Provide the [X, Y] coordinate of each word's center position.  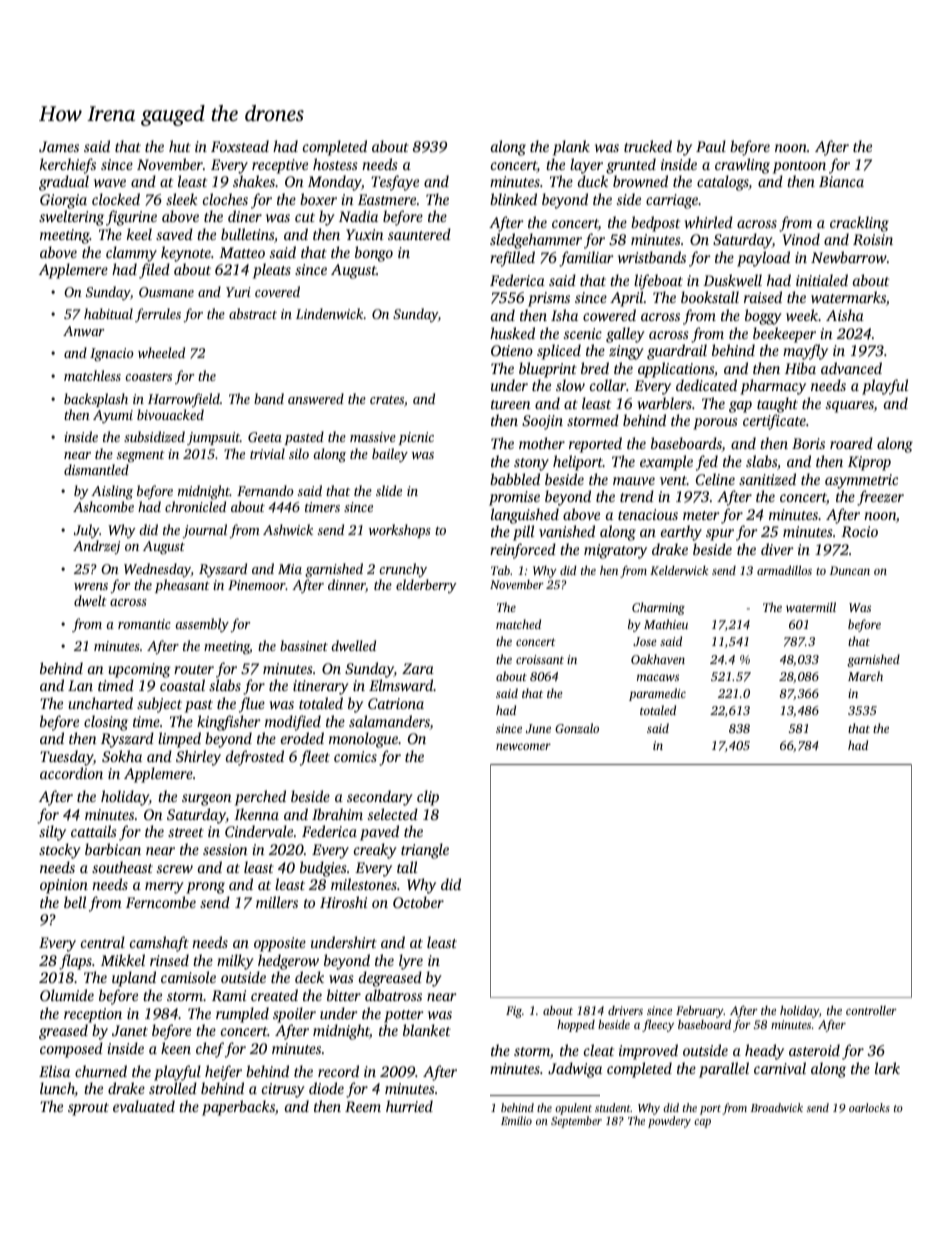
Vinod [801, 239]
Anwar [83, 331]
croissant [540, 659]
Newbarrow [849, 257]
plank [571, 148]
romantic [144, 624]
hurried [409, 1106]
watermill [811, 607]
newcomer [523, 746]
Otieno [512, 350]
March [865, 676]
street [186, 832]
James [59, 146]
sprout [88, 1109]
